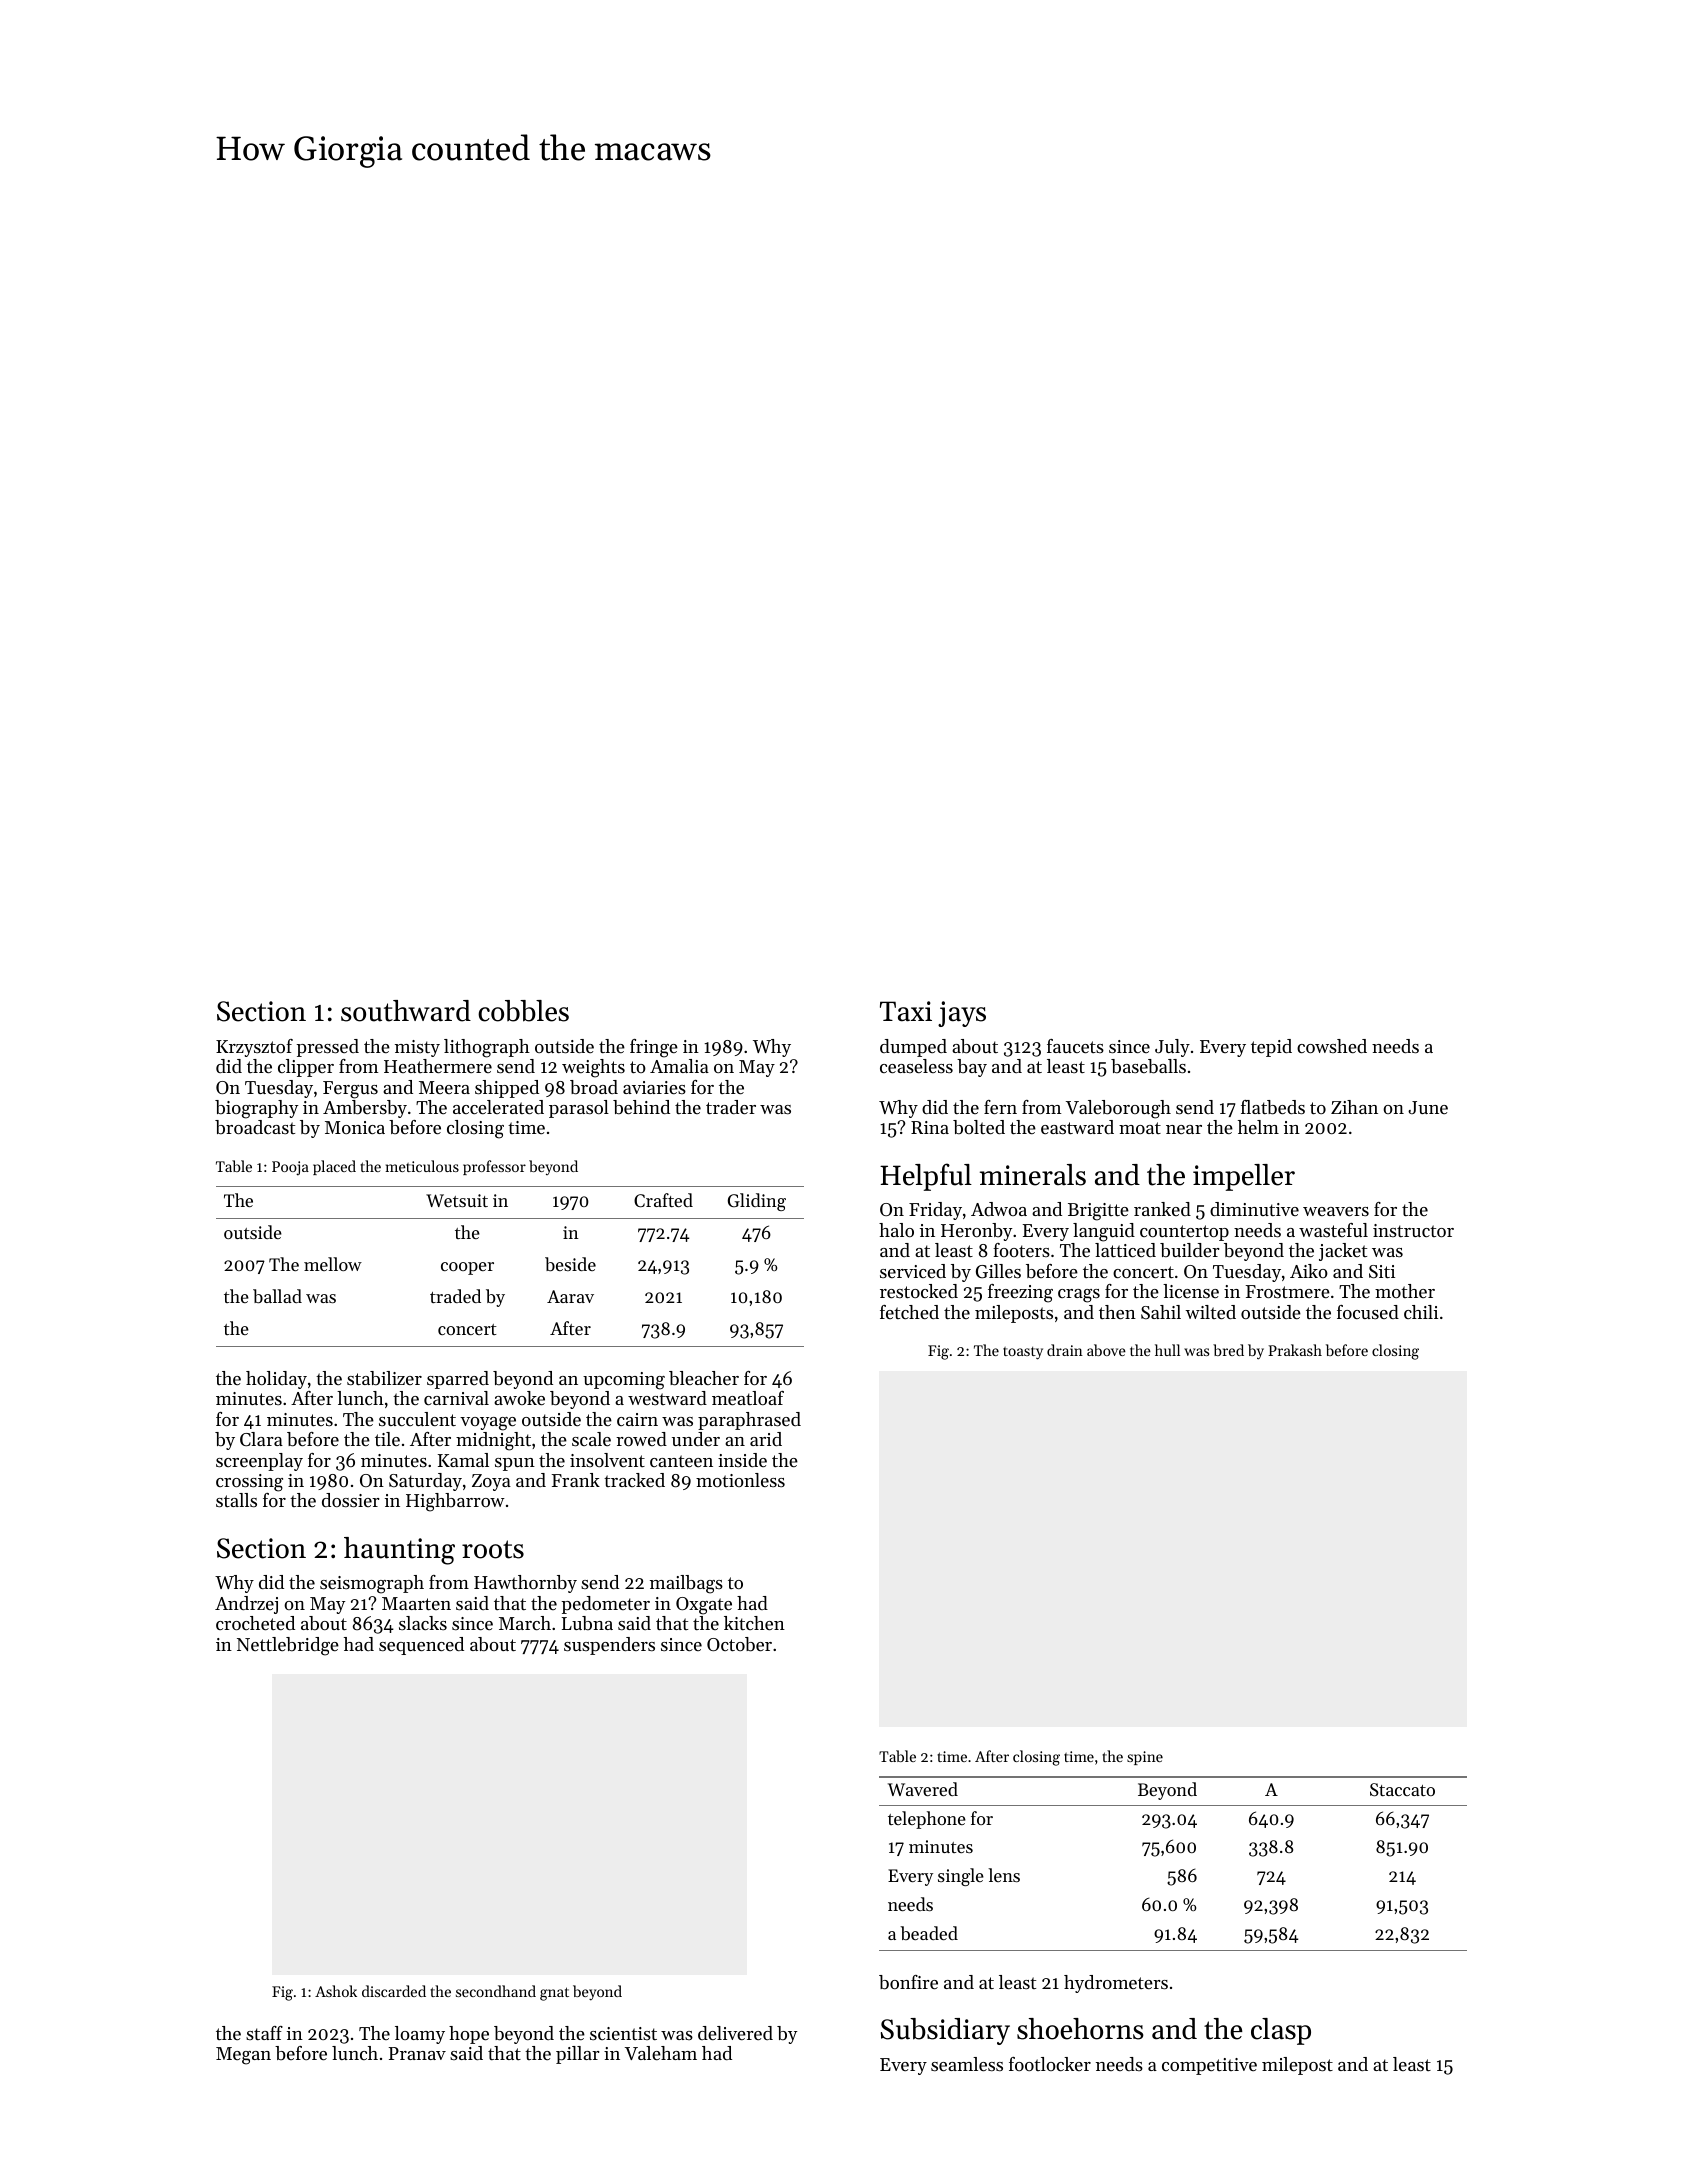  I want to click on pillar, so click(577, 2055).
